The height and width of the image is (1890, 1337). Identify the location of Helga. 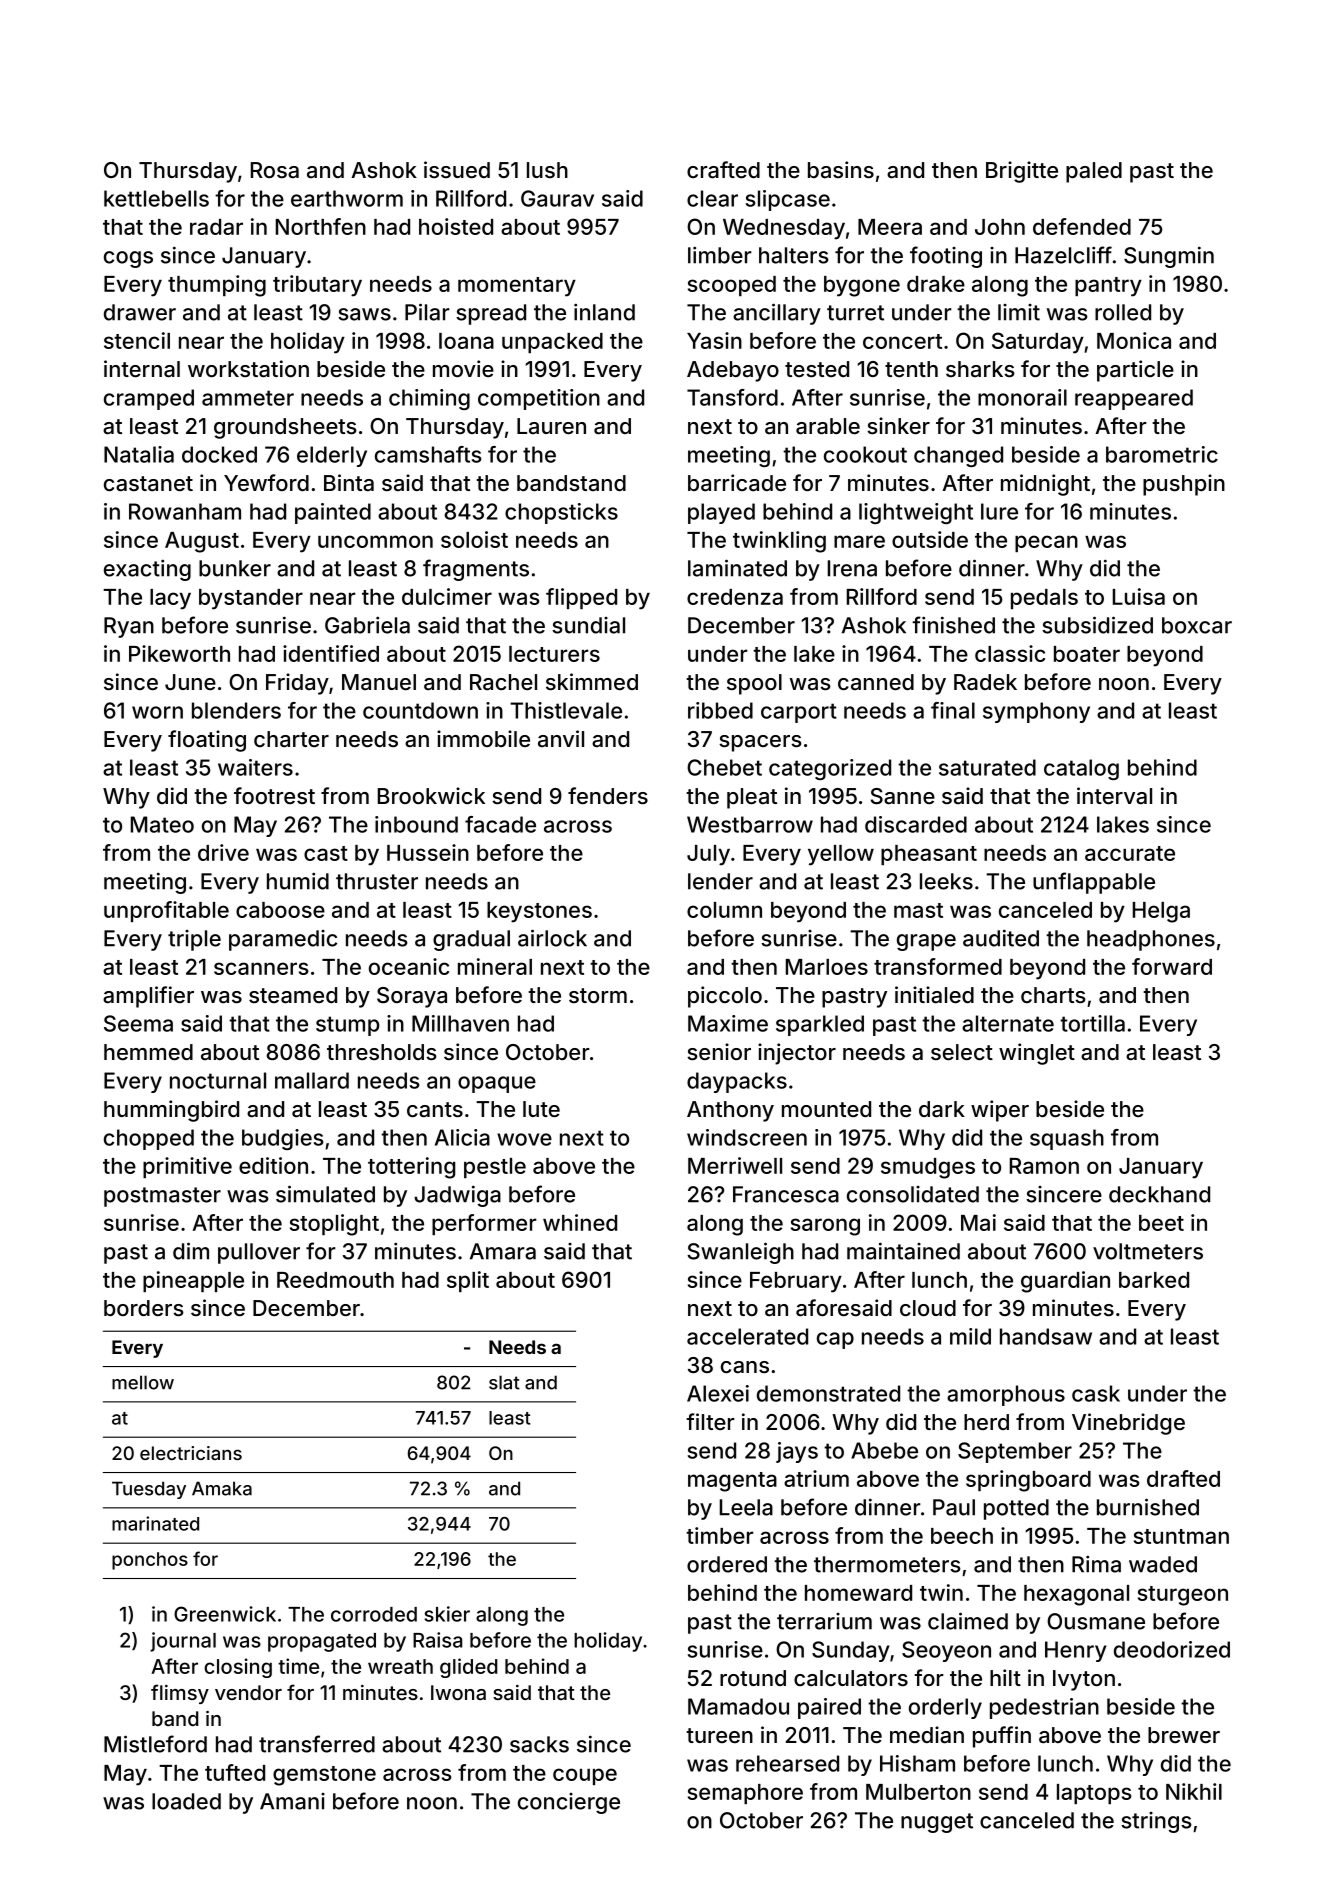
(1161, 912).
